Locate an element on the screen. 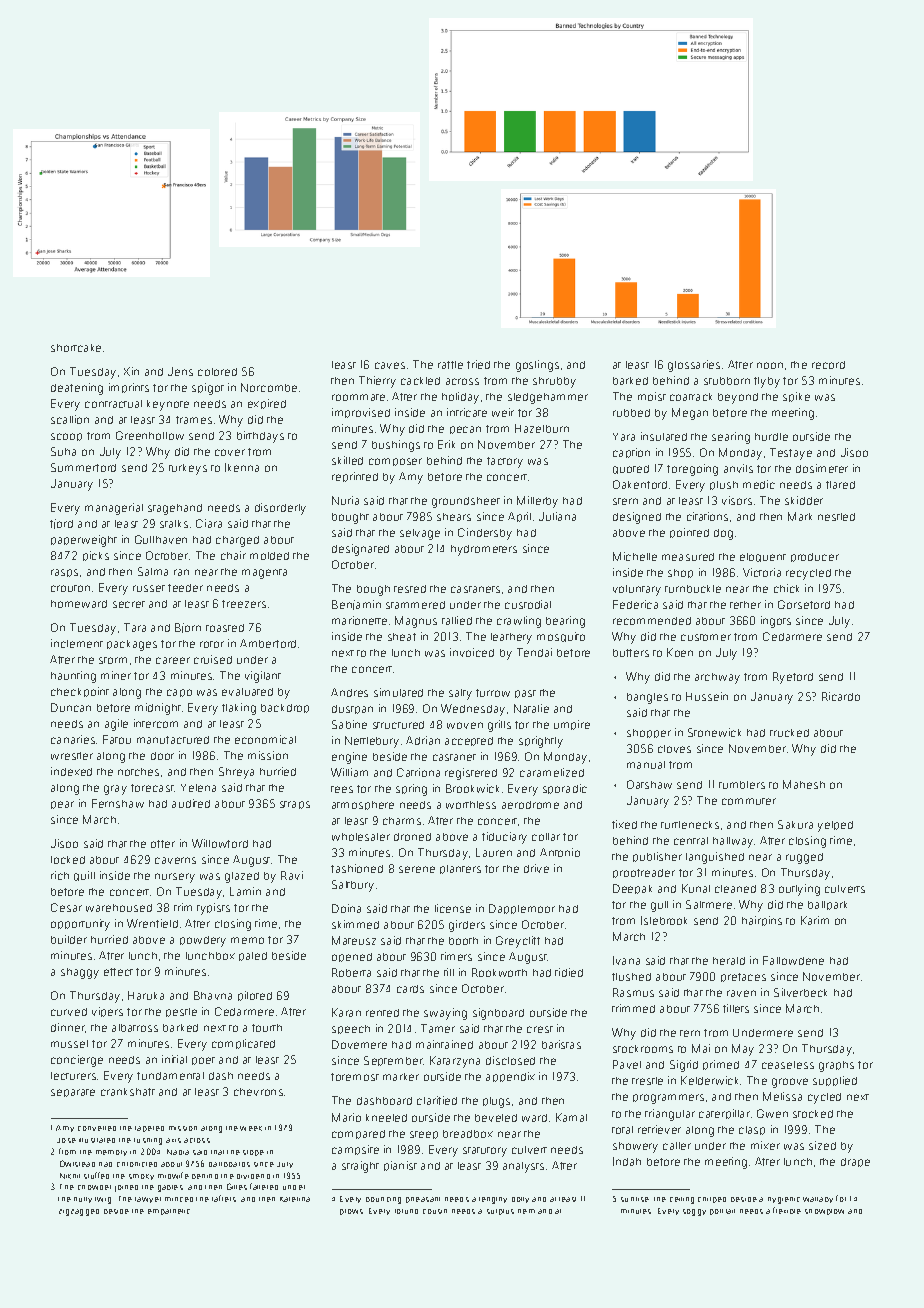 The image size is (924, 1308). Tendai is located at coordinates (534, 652).
